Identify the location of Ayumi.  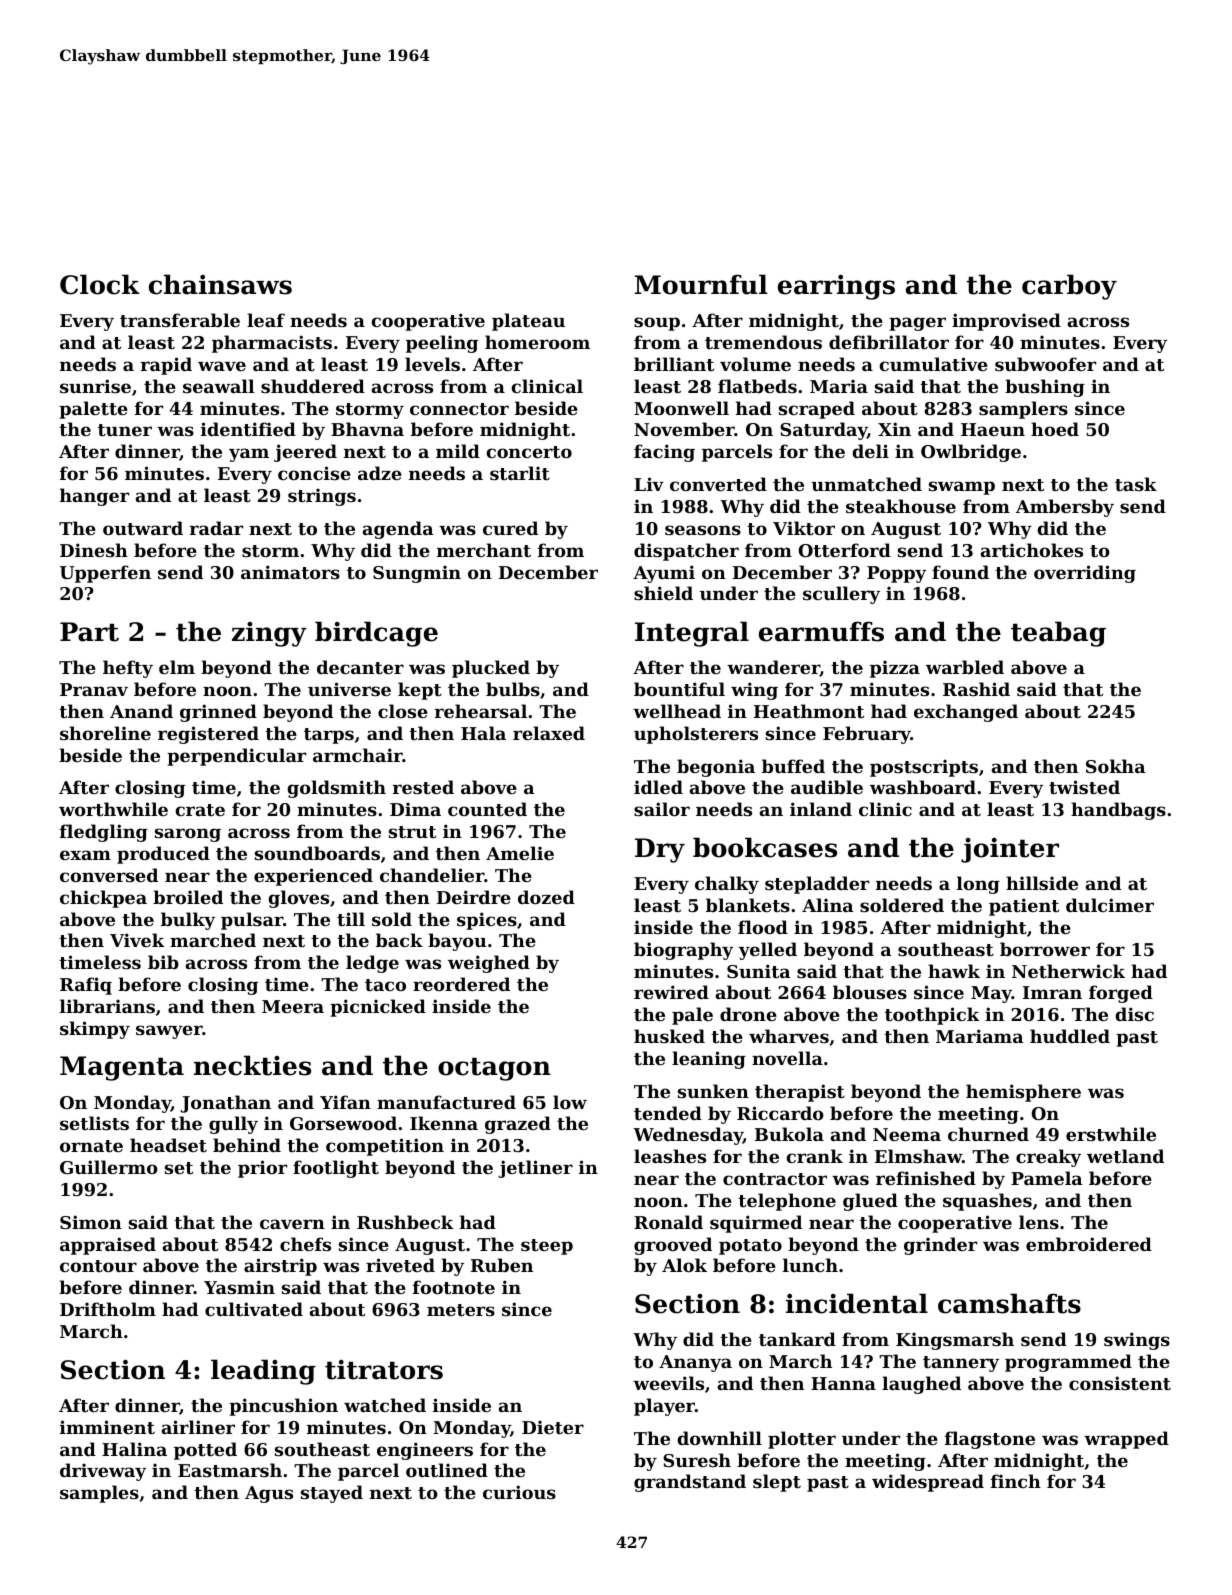
(664, 574).
